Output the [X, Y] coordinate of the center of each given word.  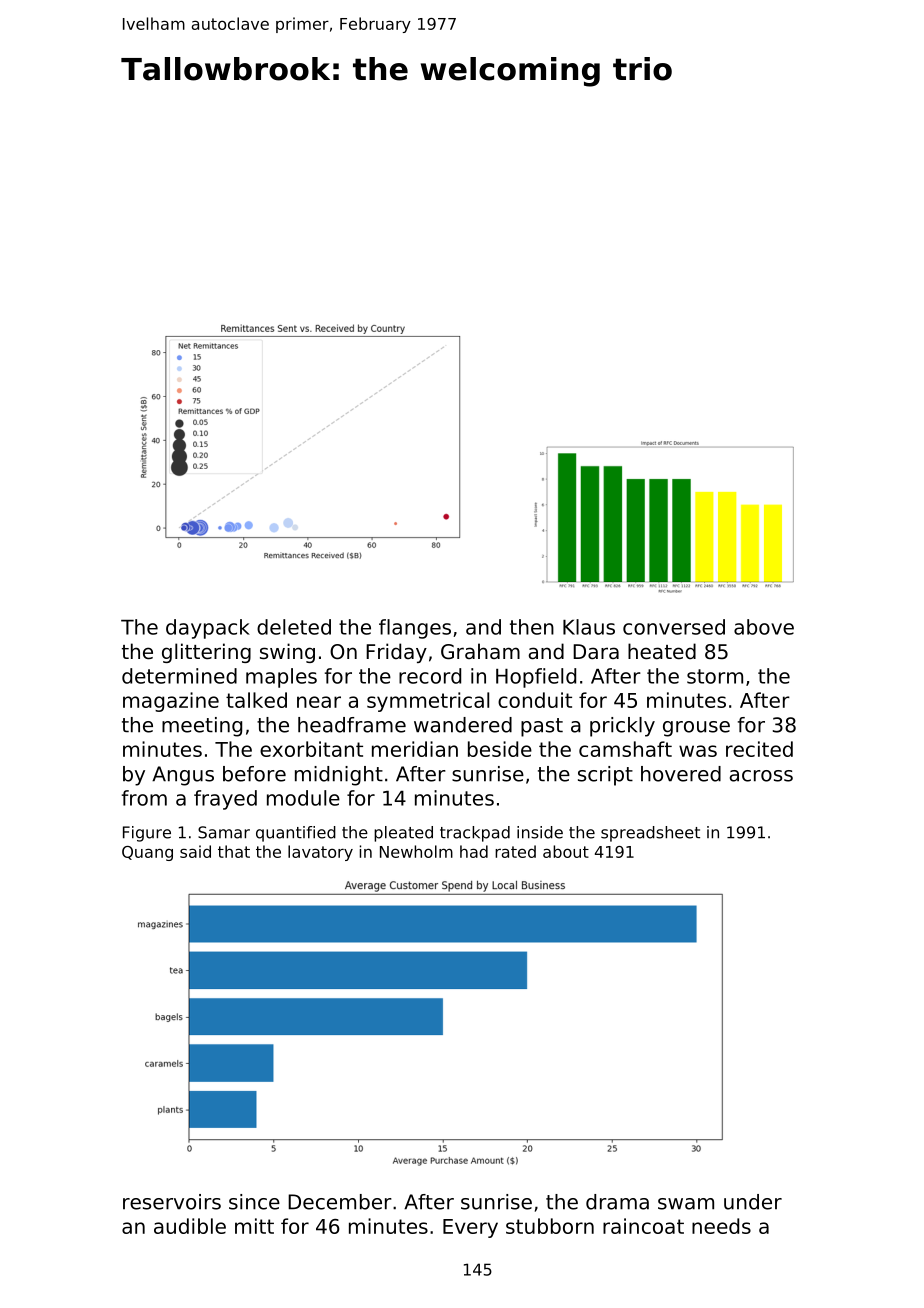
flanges [415, 629]
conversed [674, 627]
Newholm [416, 851]
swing [287, 653]
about [566, 851]
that [234, 851]
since [254, 1202]
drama [617, 1202]
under [753, 1202]
